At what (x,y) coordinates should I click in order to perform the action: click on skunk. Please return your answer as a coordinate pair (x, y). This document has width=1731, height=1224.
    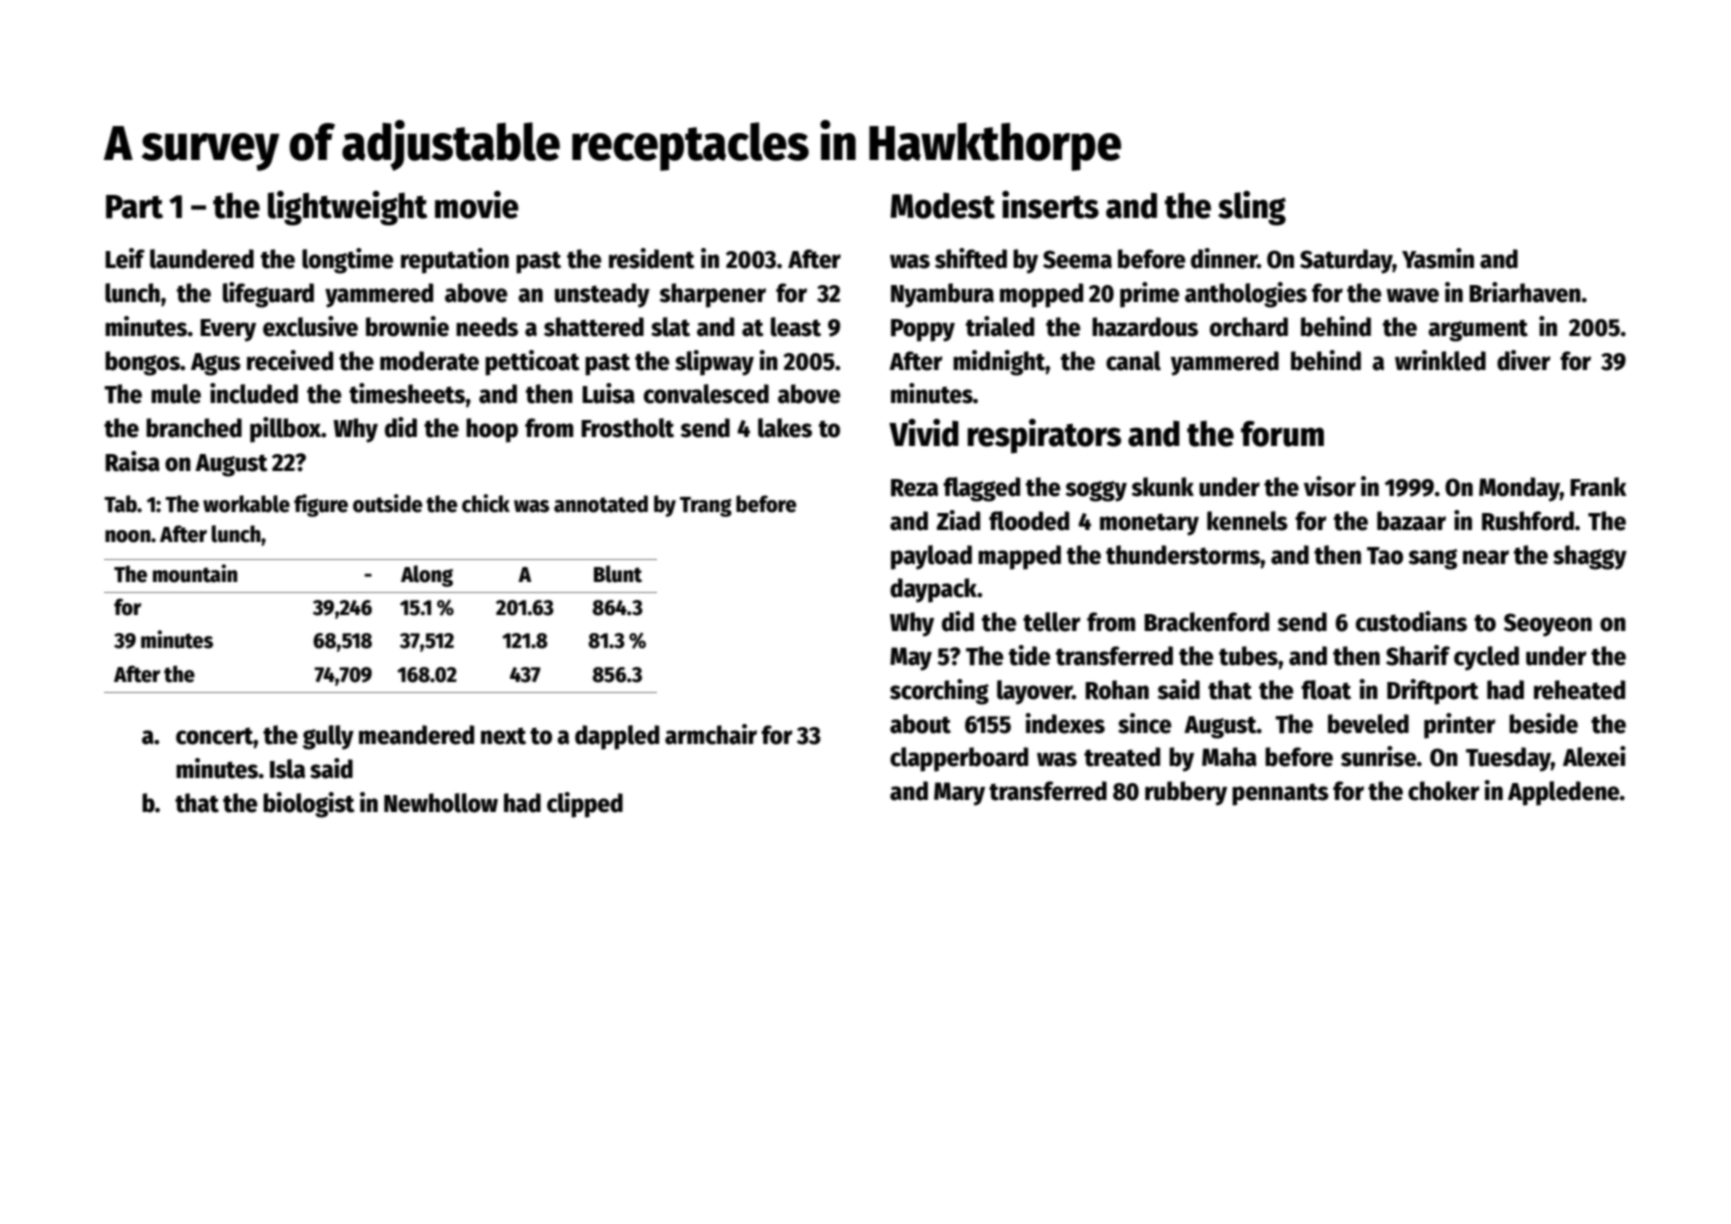
    Looking at the image, I should click on (1162, 487).
